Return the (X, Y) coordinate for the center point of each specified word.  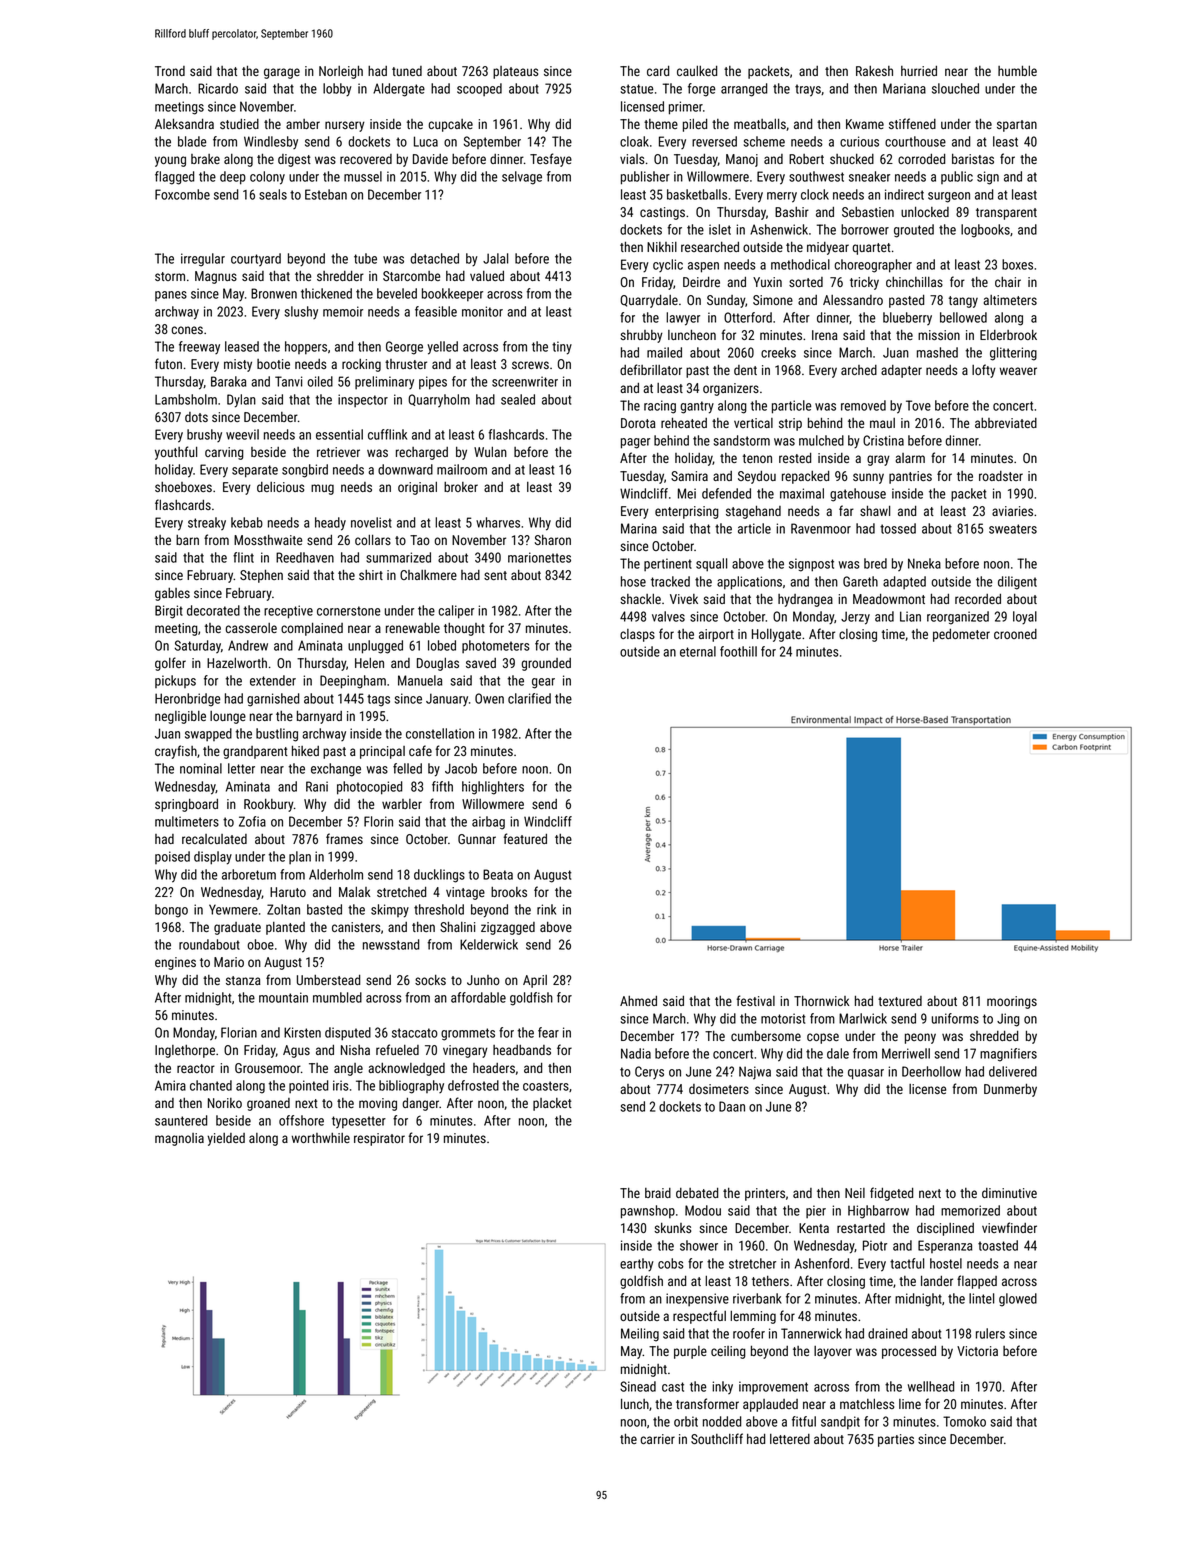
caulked (697, 71)
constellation (440, 733)
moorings (1012, 1002)
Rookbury (269, 805)
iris (341, 1085)
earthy (637, 1265)
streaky (207, 523)
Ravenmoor (821, 528)
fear (548, 1032)
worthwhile (321, 1138)
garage (282, 73)
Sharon (553, 540)
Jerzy (855, 618)
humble (1017, 71)
